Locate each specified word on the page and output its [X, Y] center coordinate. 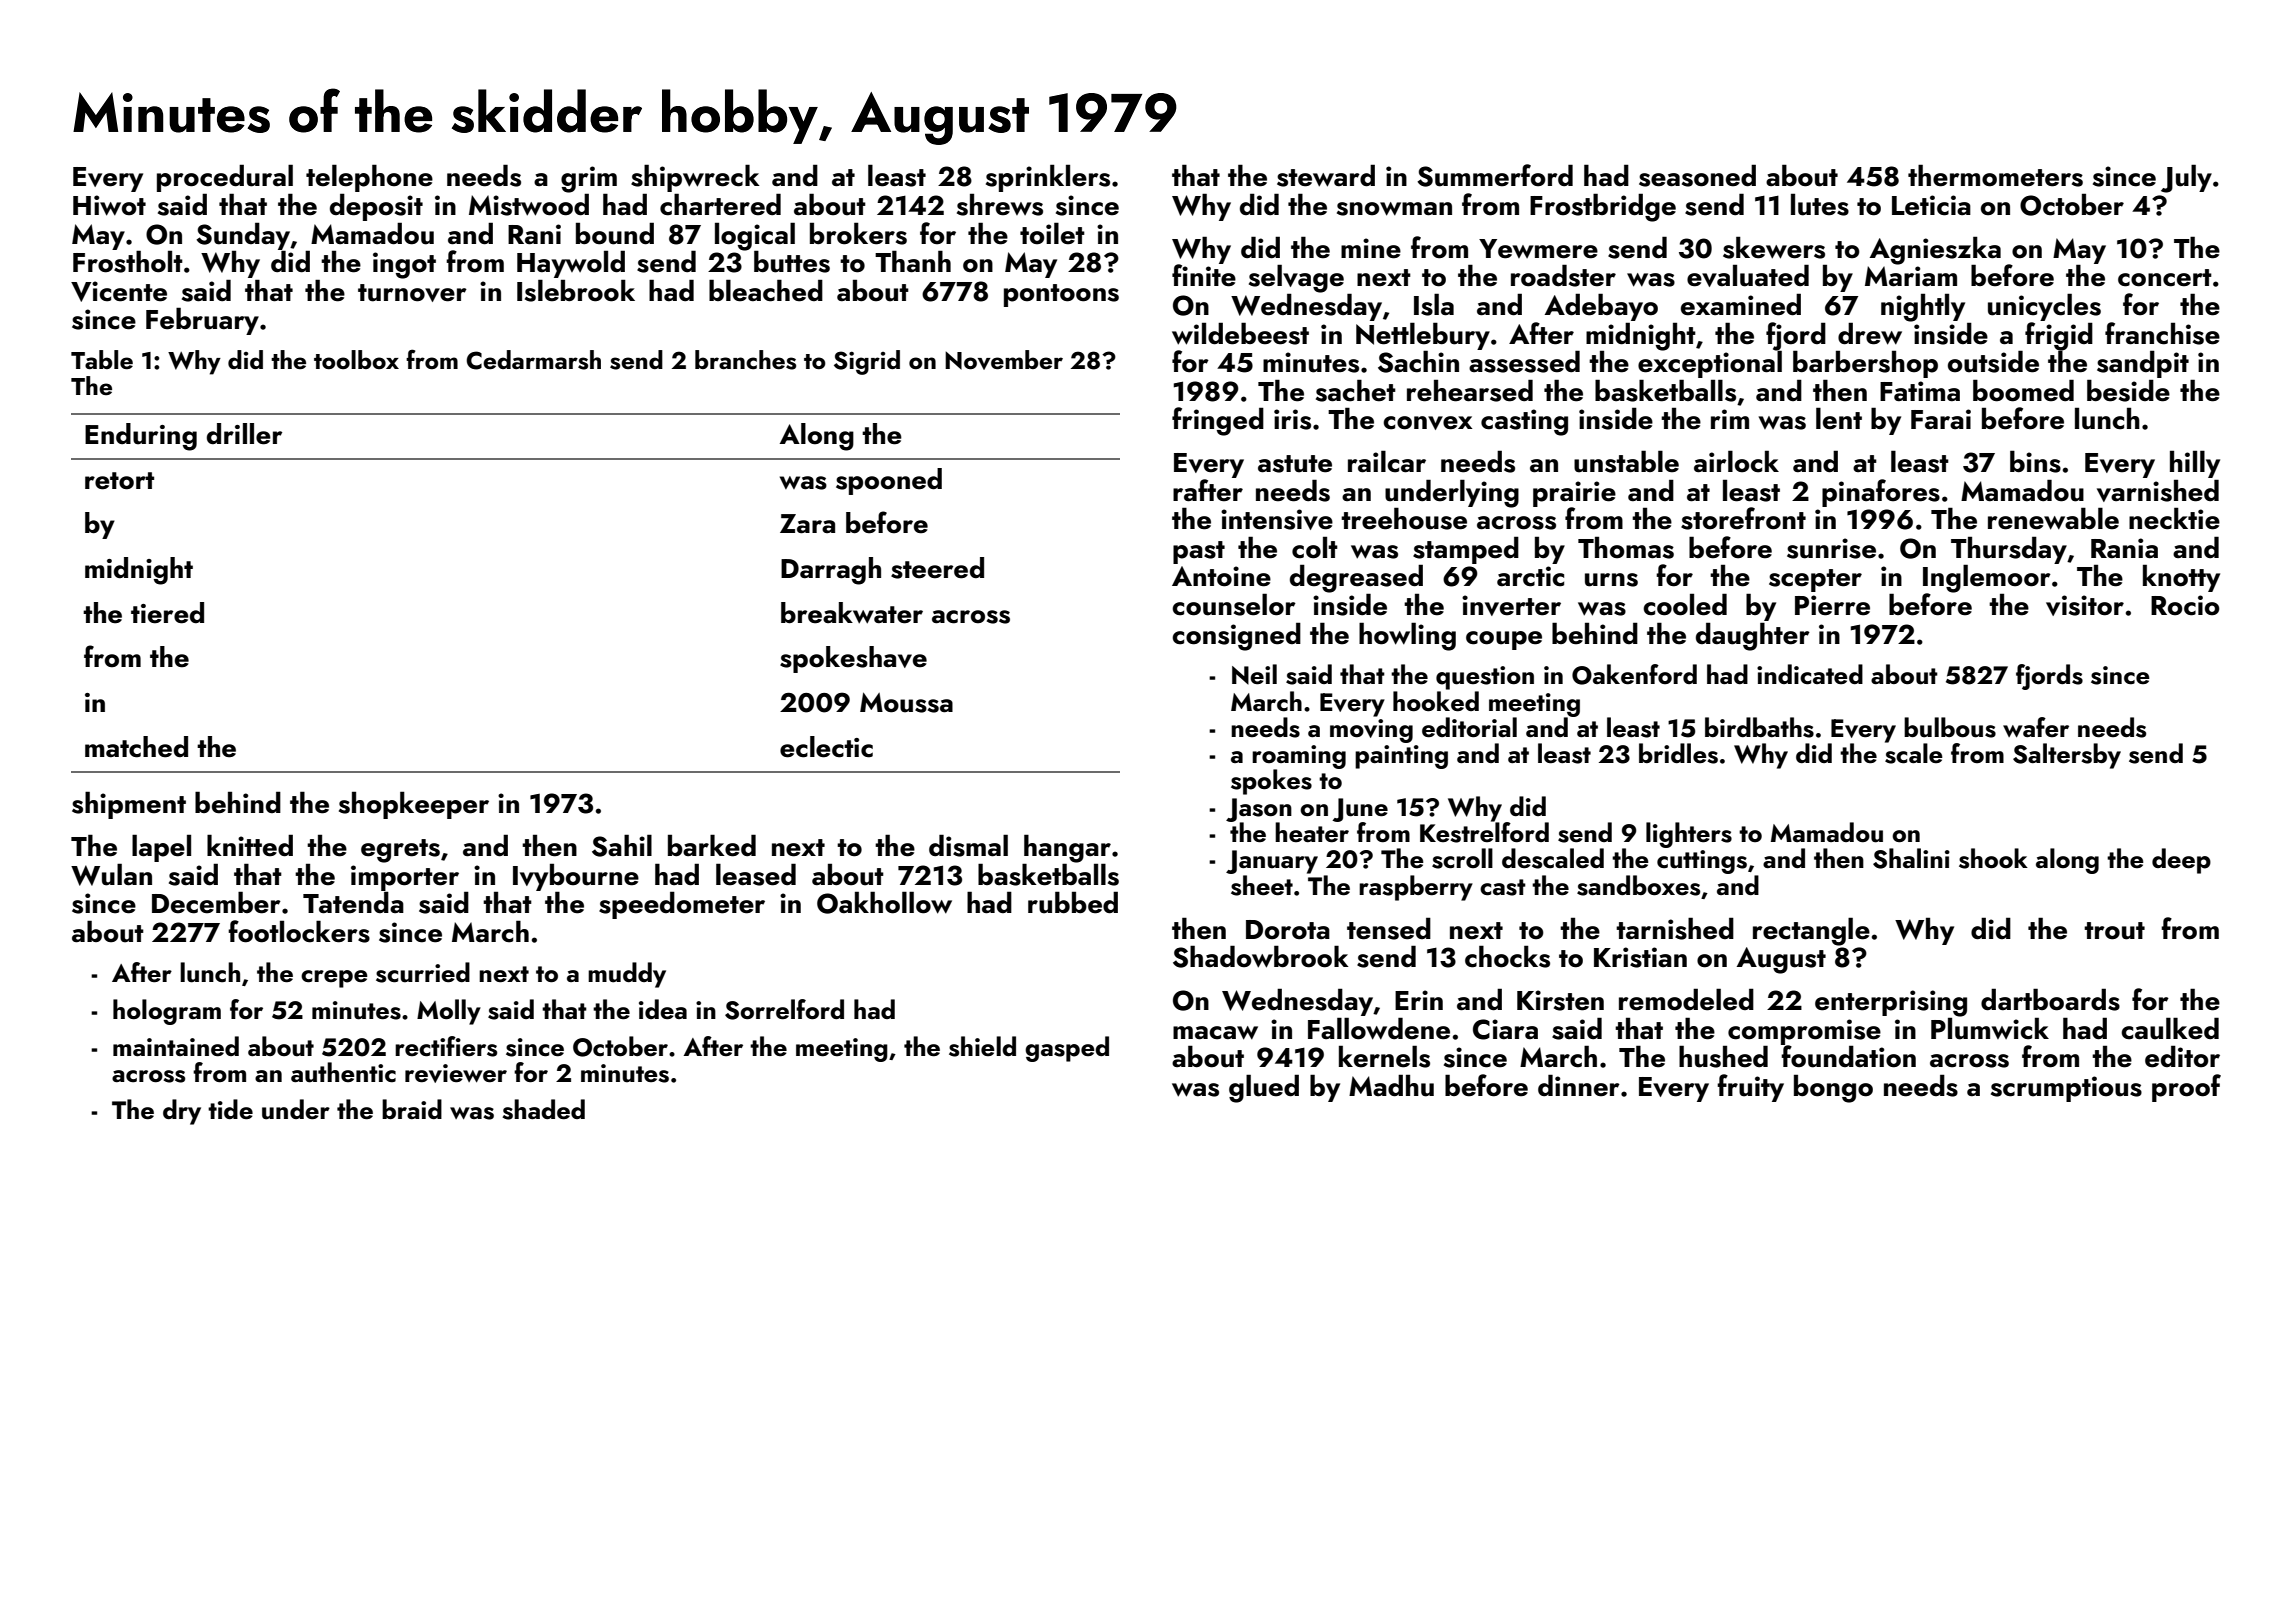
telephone [369, 178]
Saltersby [2067, 756]
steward [1326, 175]
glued [1264, 1088]
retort [119, 481]
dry [182, 1112]
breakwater [852, 613]
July [2186, 178]
